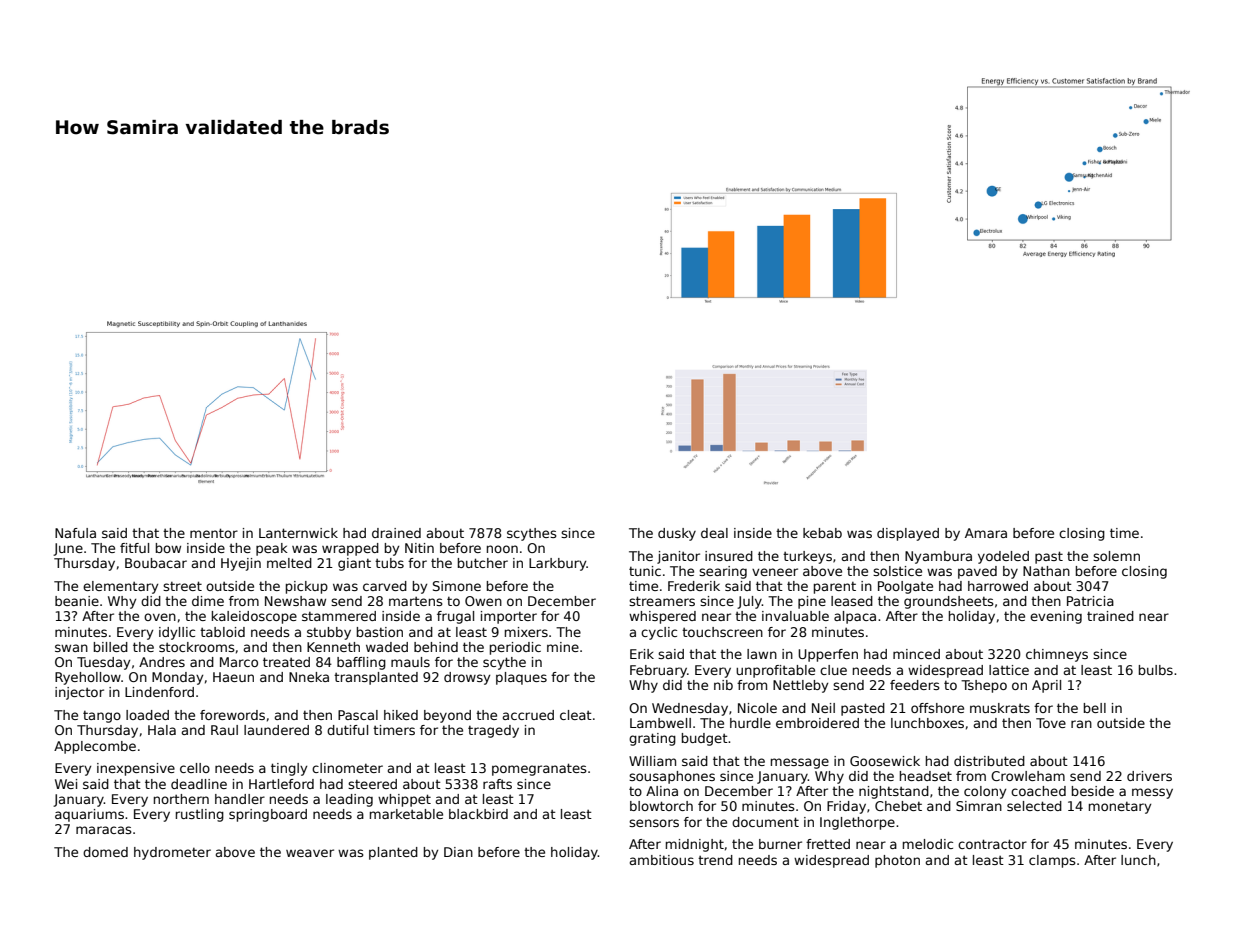 This screenshot has width=1233, height=952. What do you see at coordinates (885, 761) in the screenshot?
I see `Goosewick` at bounding box center [885, 761].
